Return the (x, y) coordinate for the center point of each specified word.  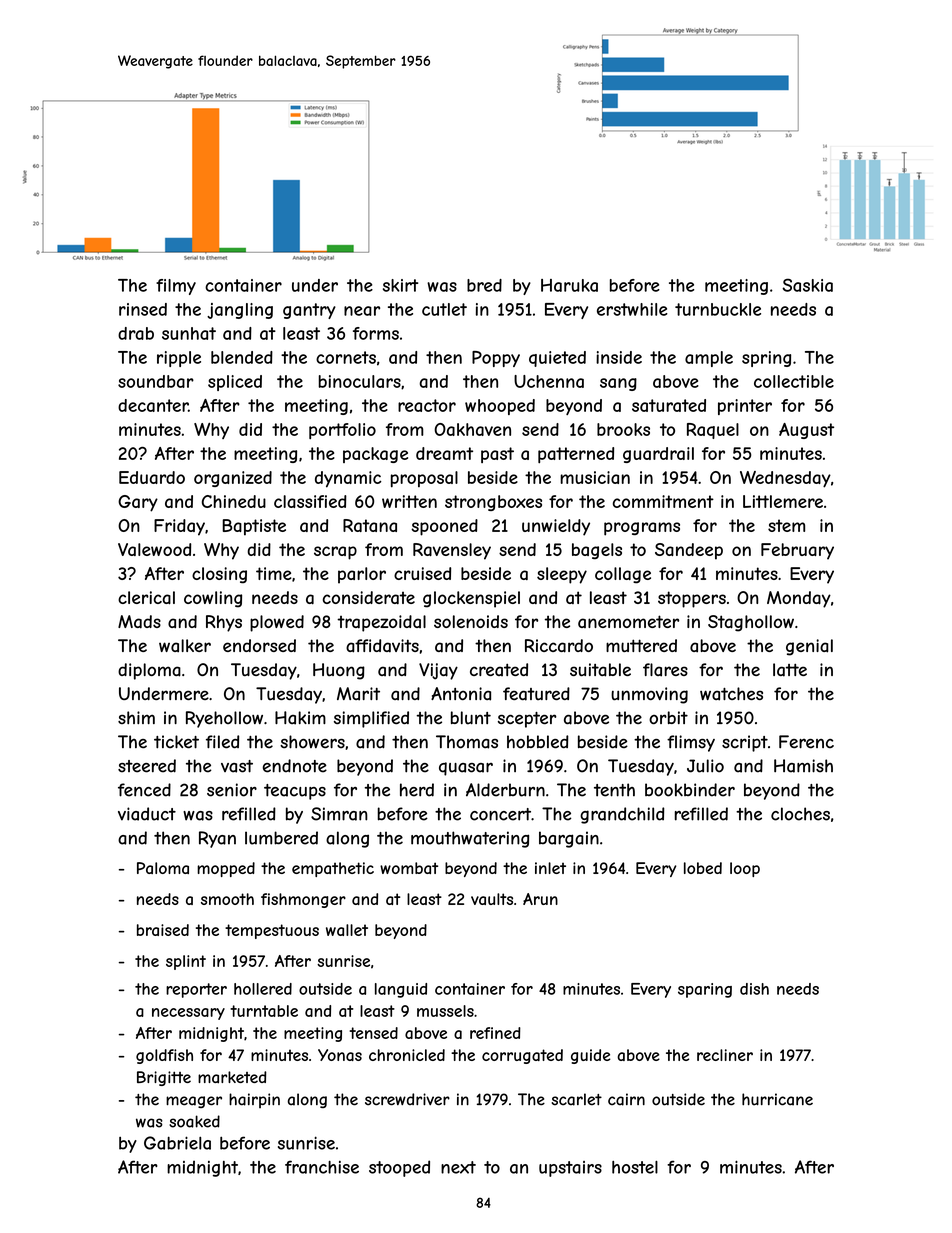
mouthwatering (470, 839)
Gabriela (177, 1143)
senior (232, 790)
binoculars (359, 381)
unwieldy (556, 527)
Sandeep (689, 551)
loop (745, 869)
